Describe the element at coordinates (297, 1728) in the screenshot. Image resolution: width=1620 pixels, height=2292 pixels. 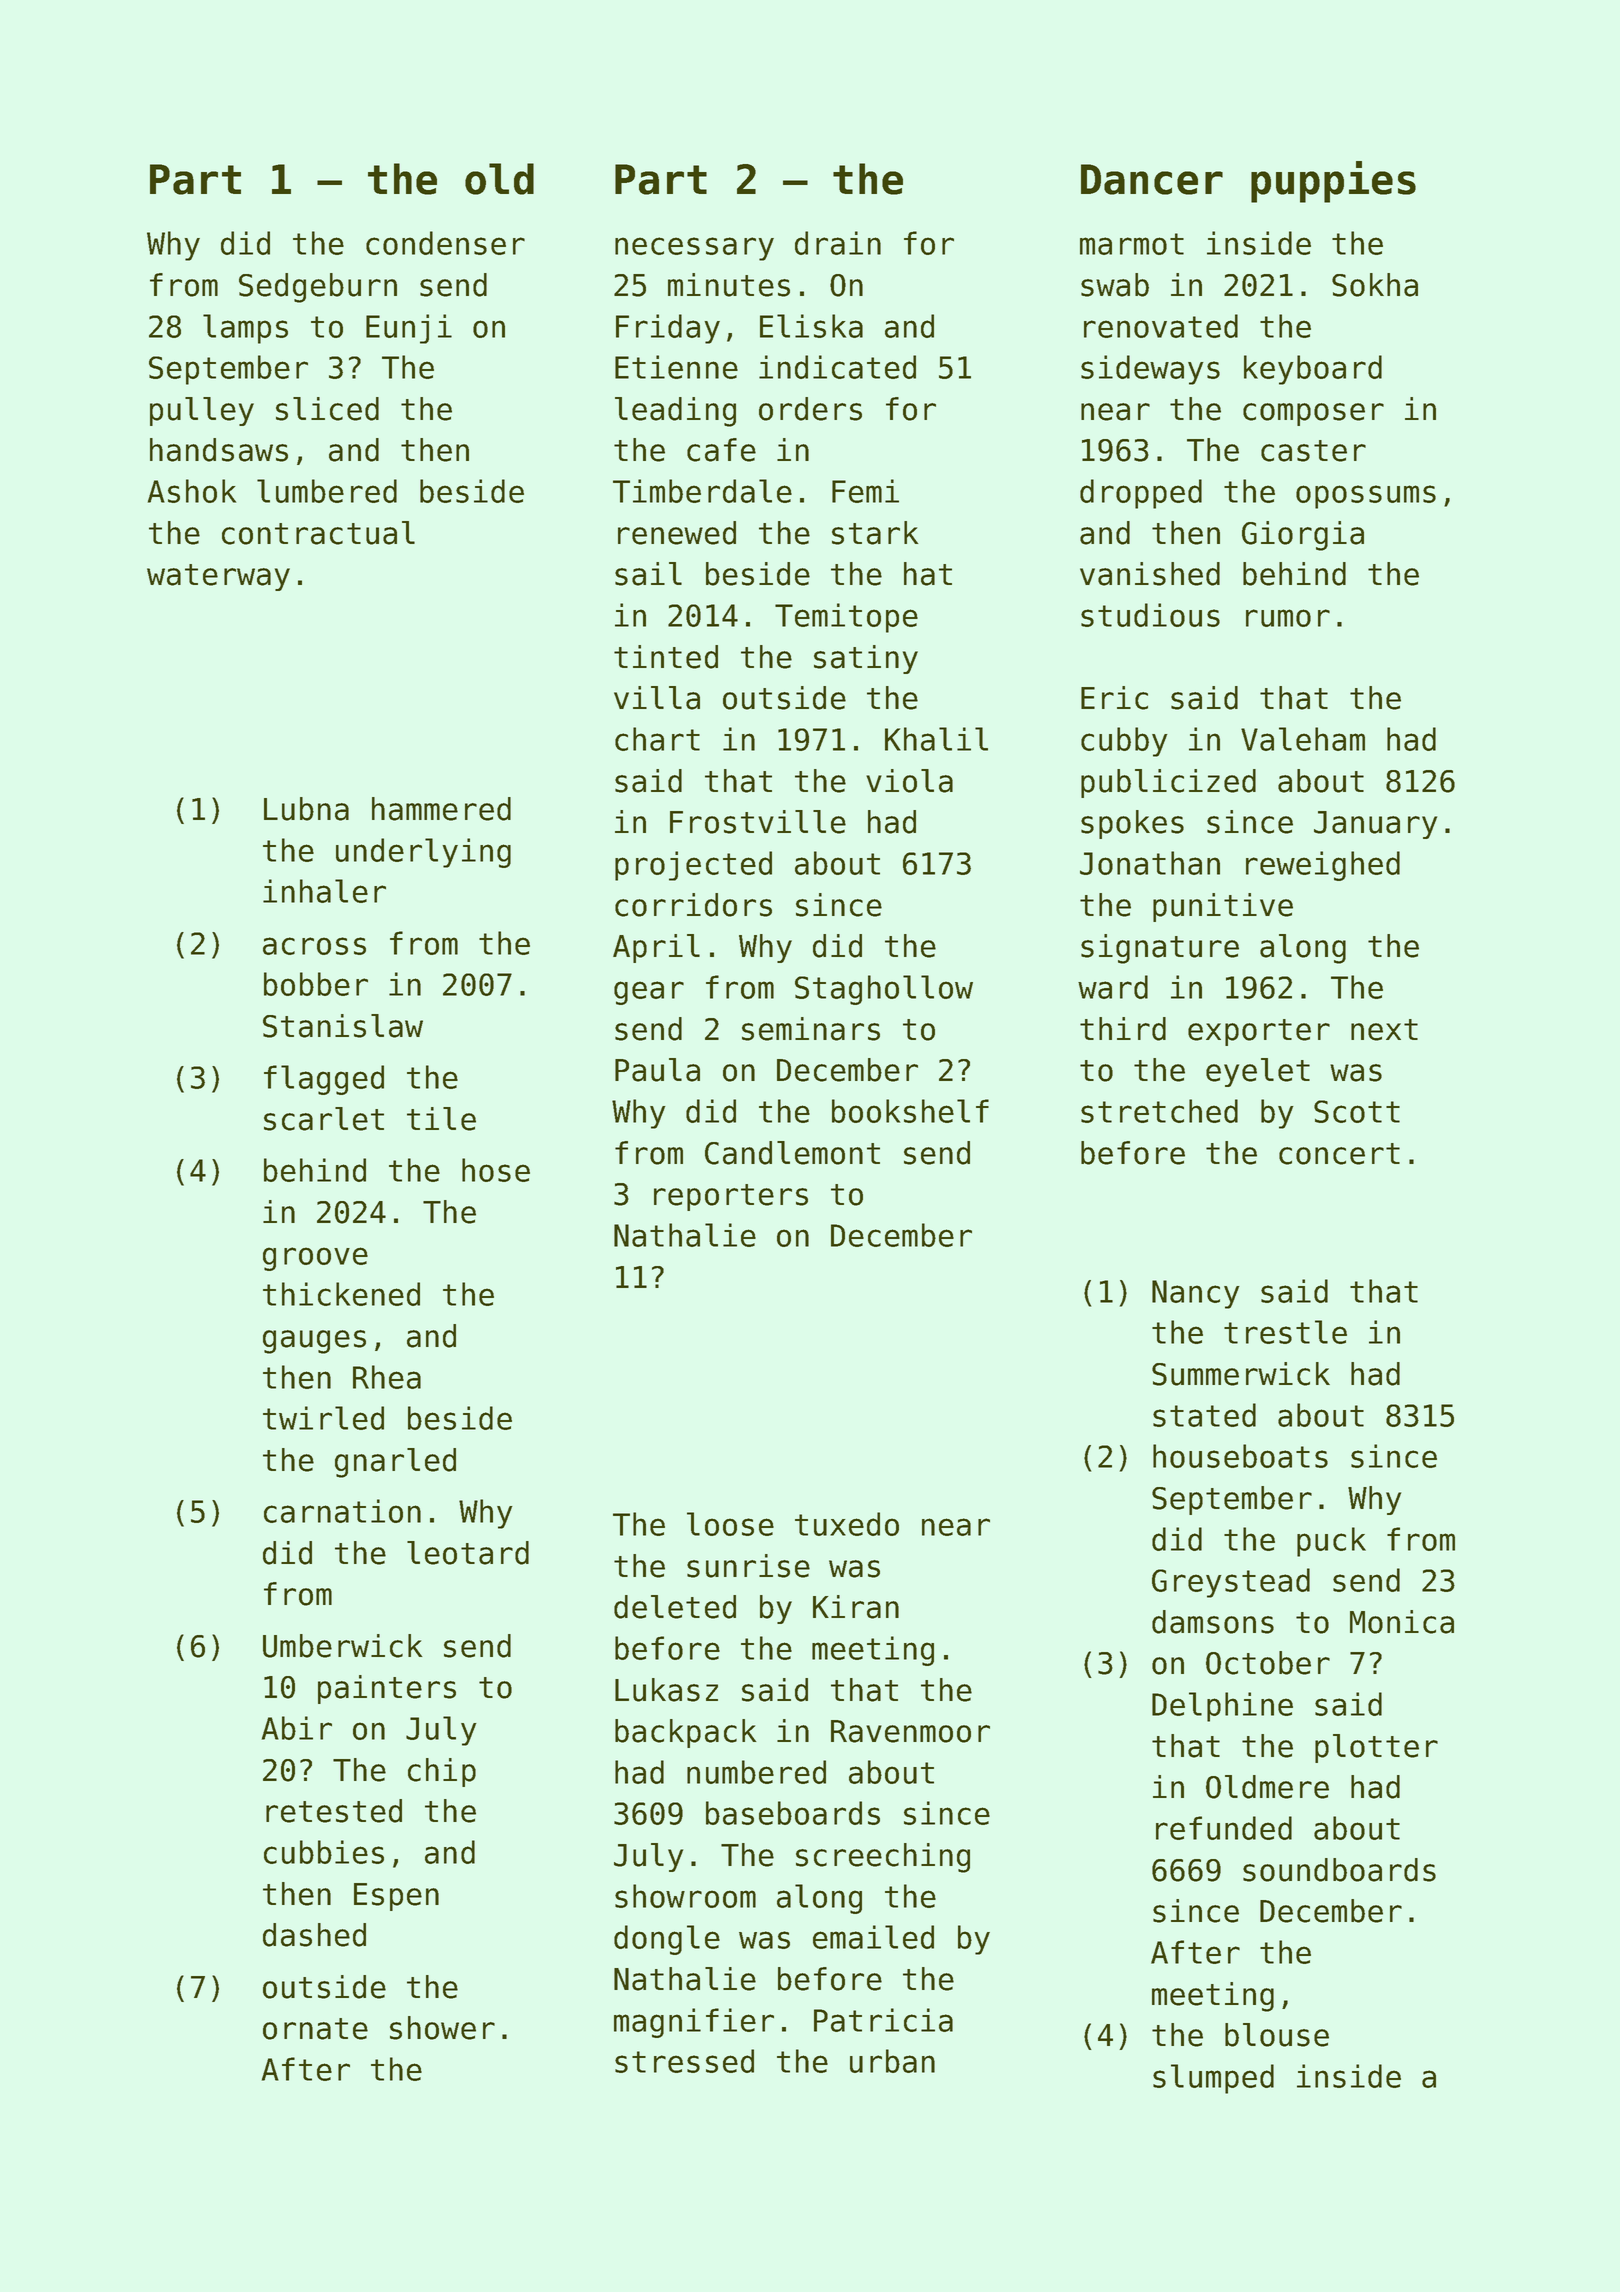
I see `Abir` at that location.
